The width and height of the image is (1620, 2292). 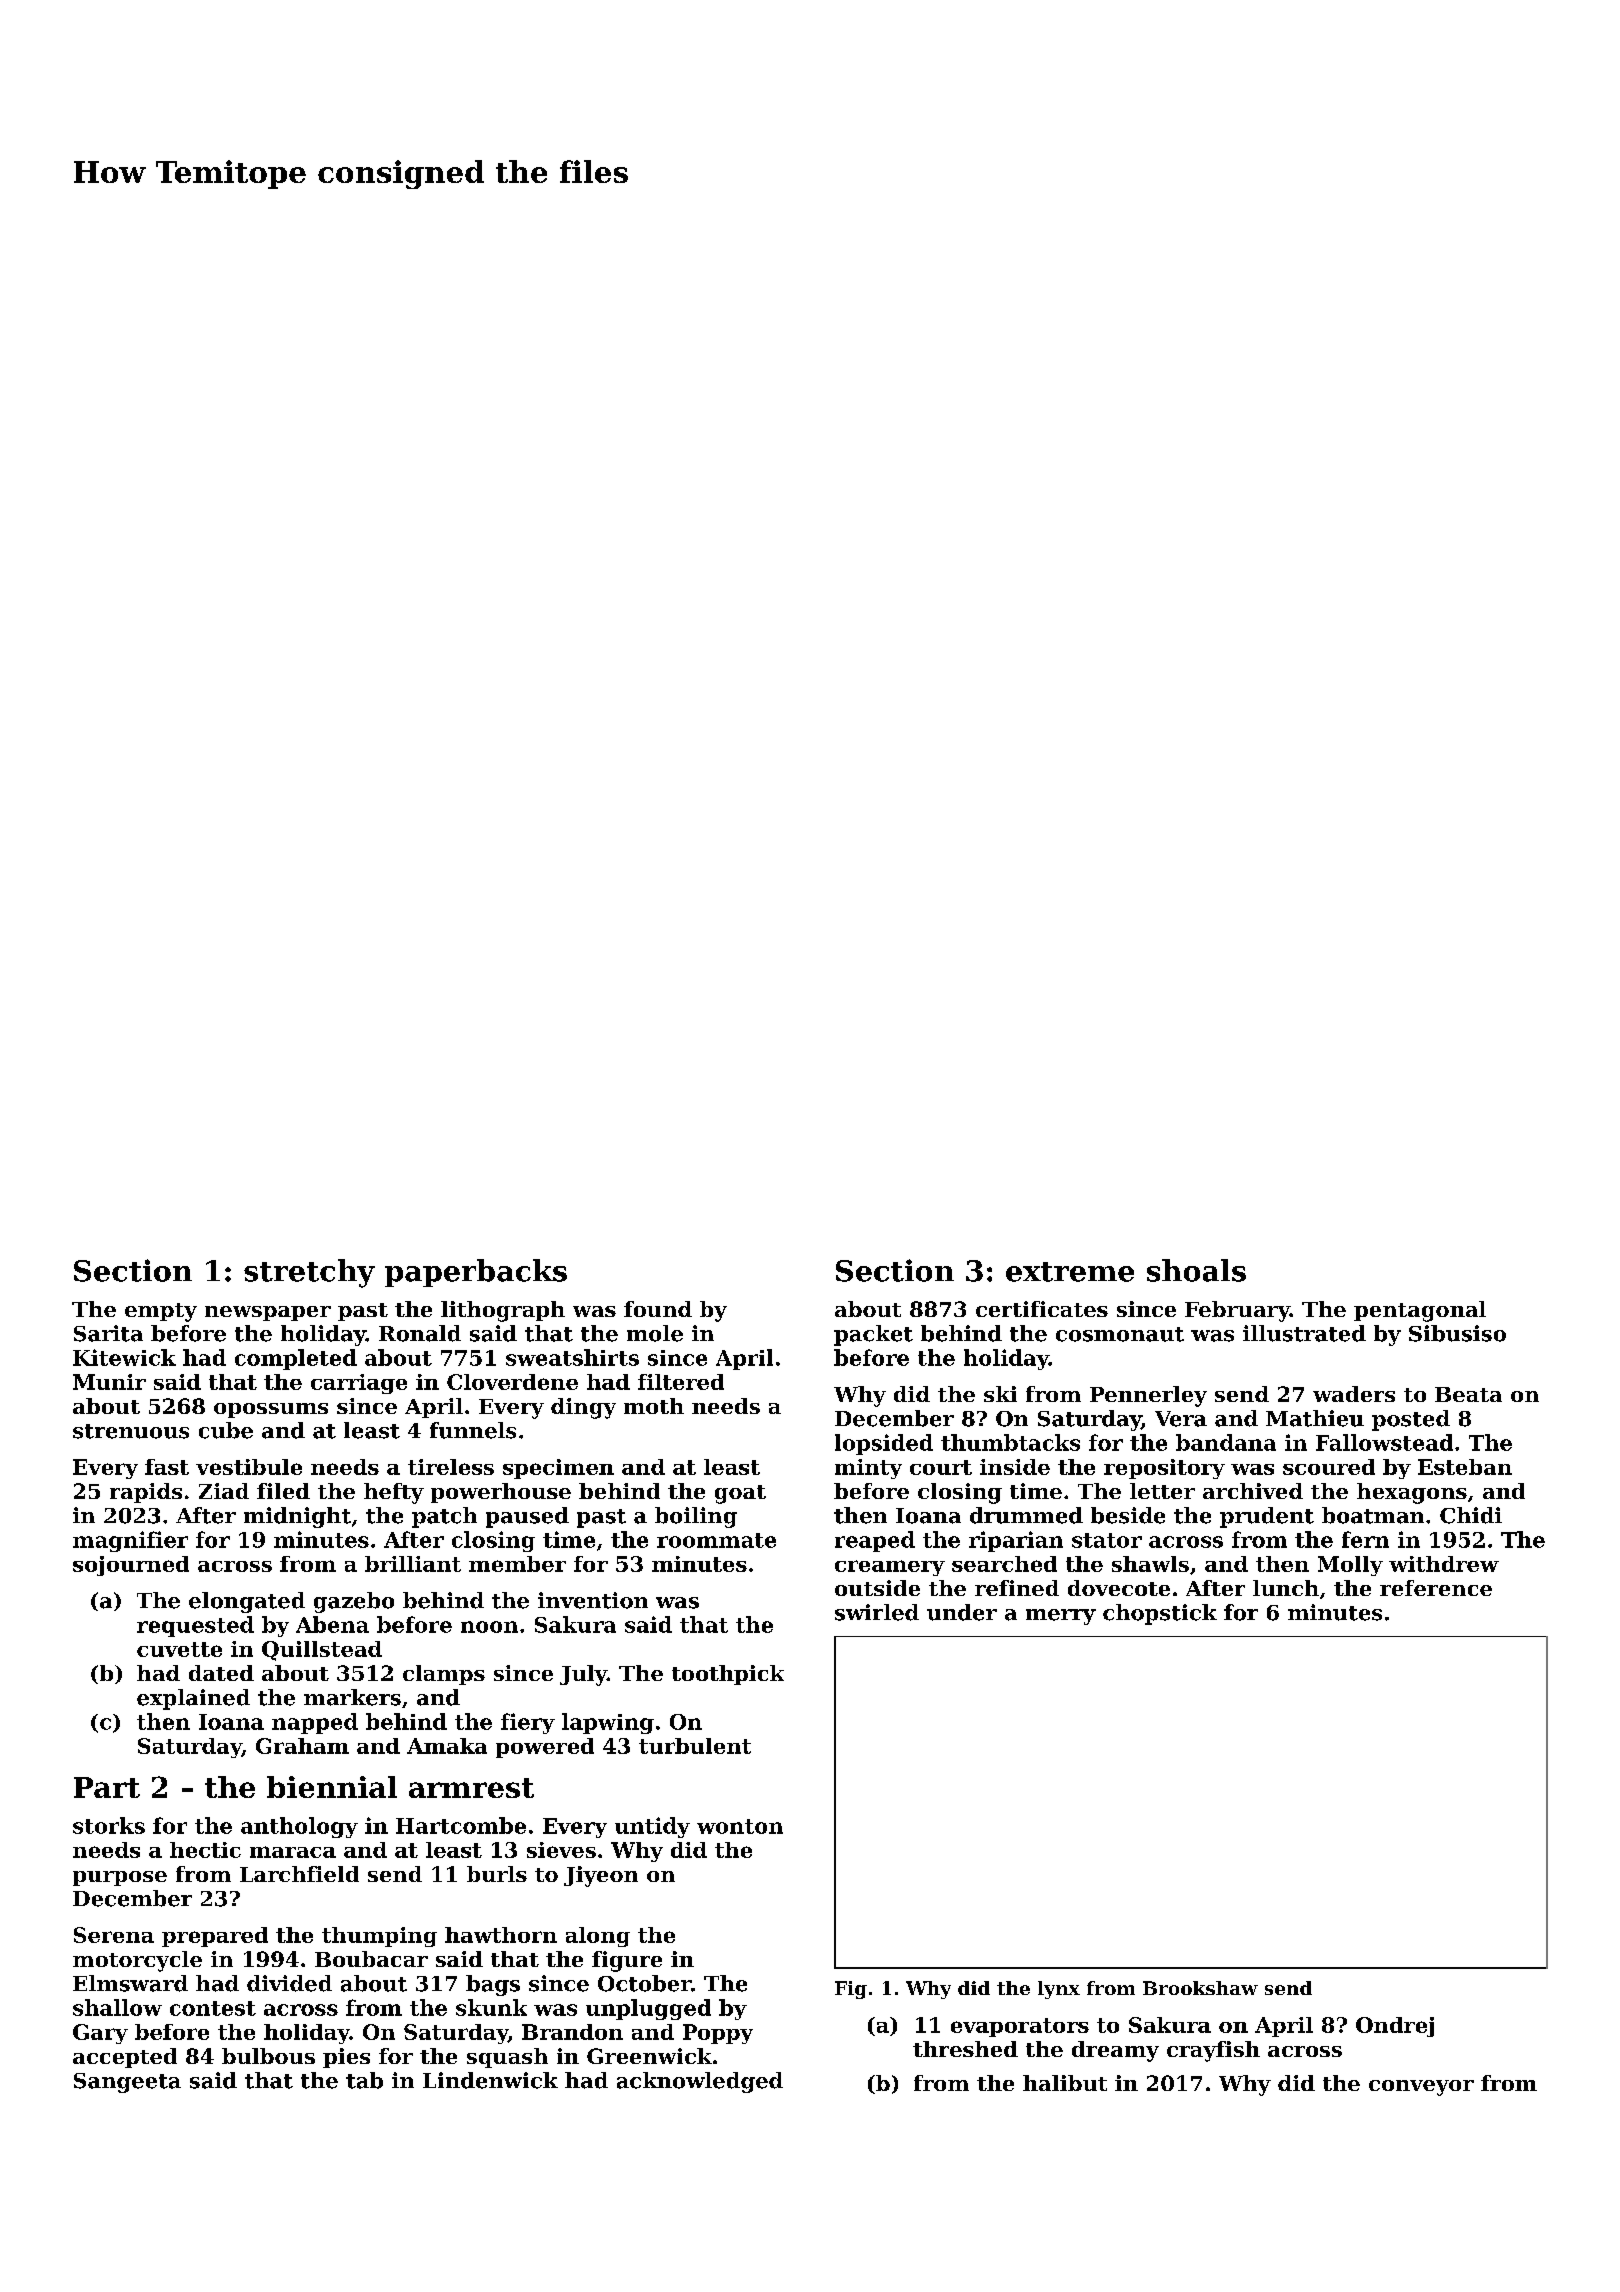 What do you see at coordinates (1395, 2027) in the image?
I see `Ondrej` at bounding box center [1395, 2027].
